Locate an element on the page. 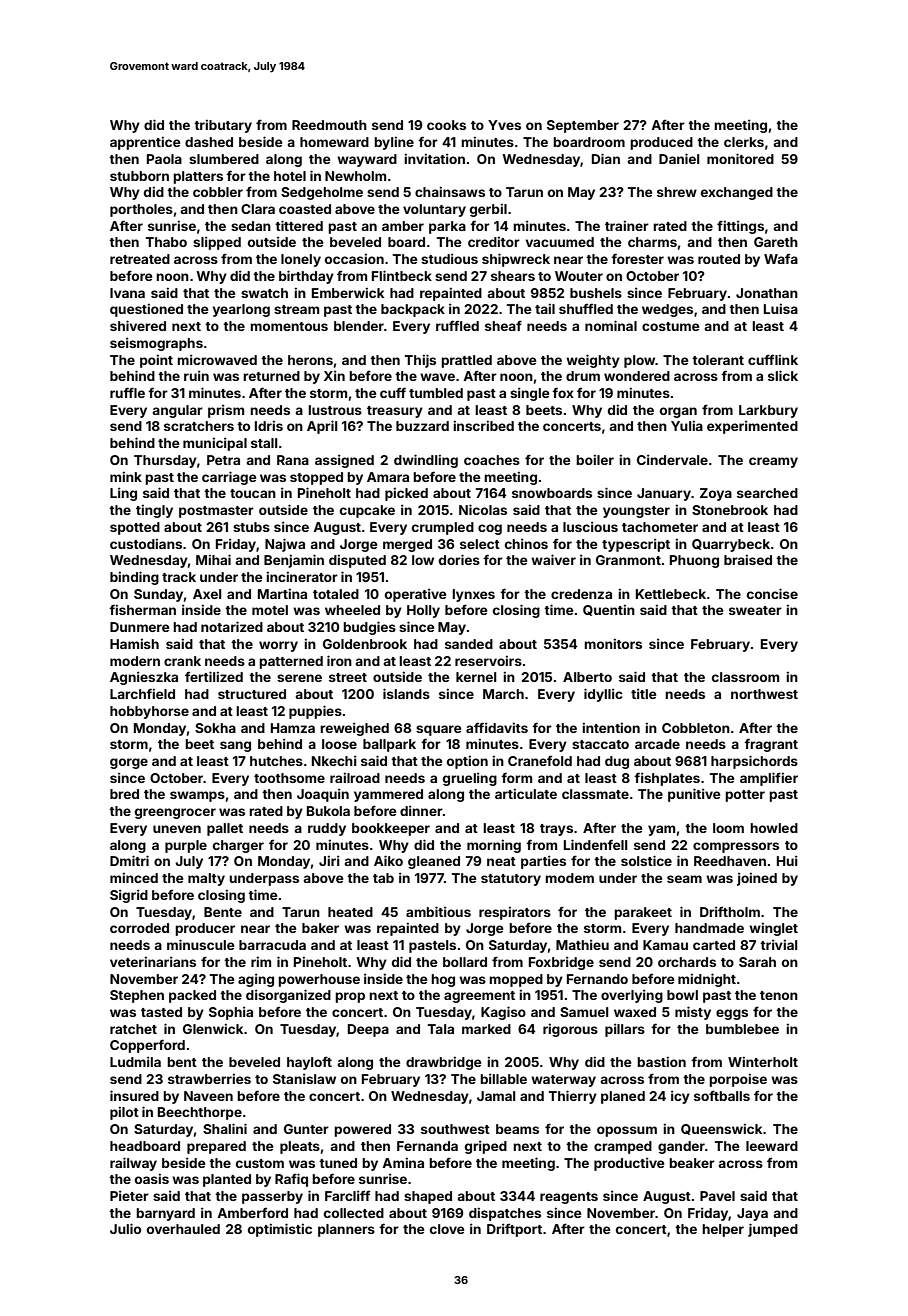 The height and width of the page is (1316, 908). produced is located at coordinates (661, 143).
